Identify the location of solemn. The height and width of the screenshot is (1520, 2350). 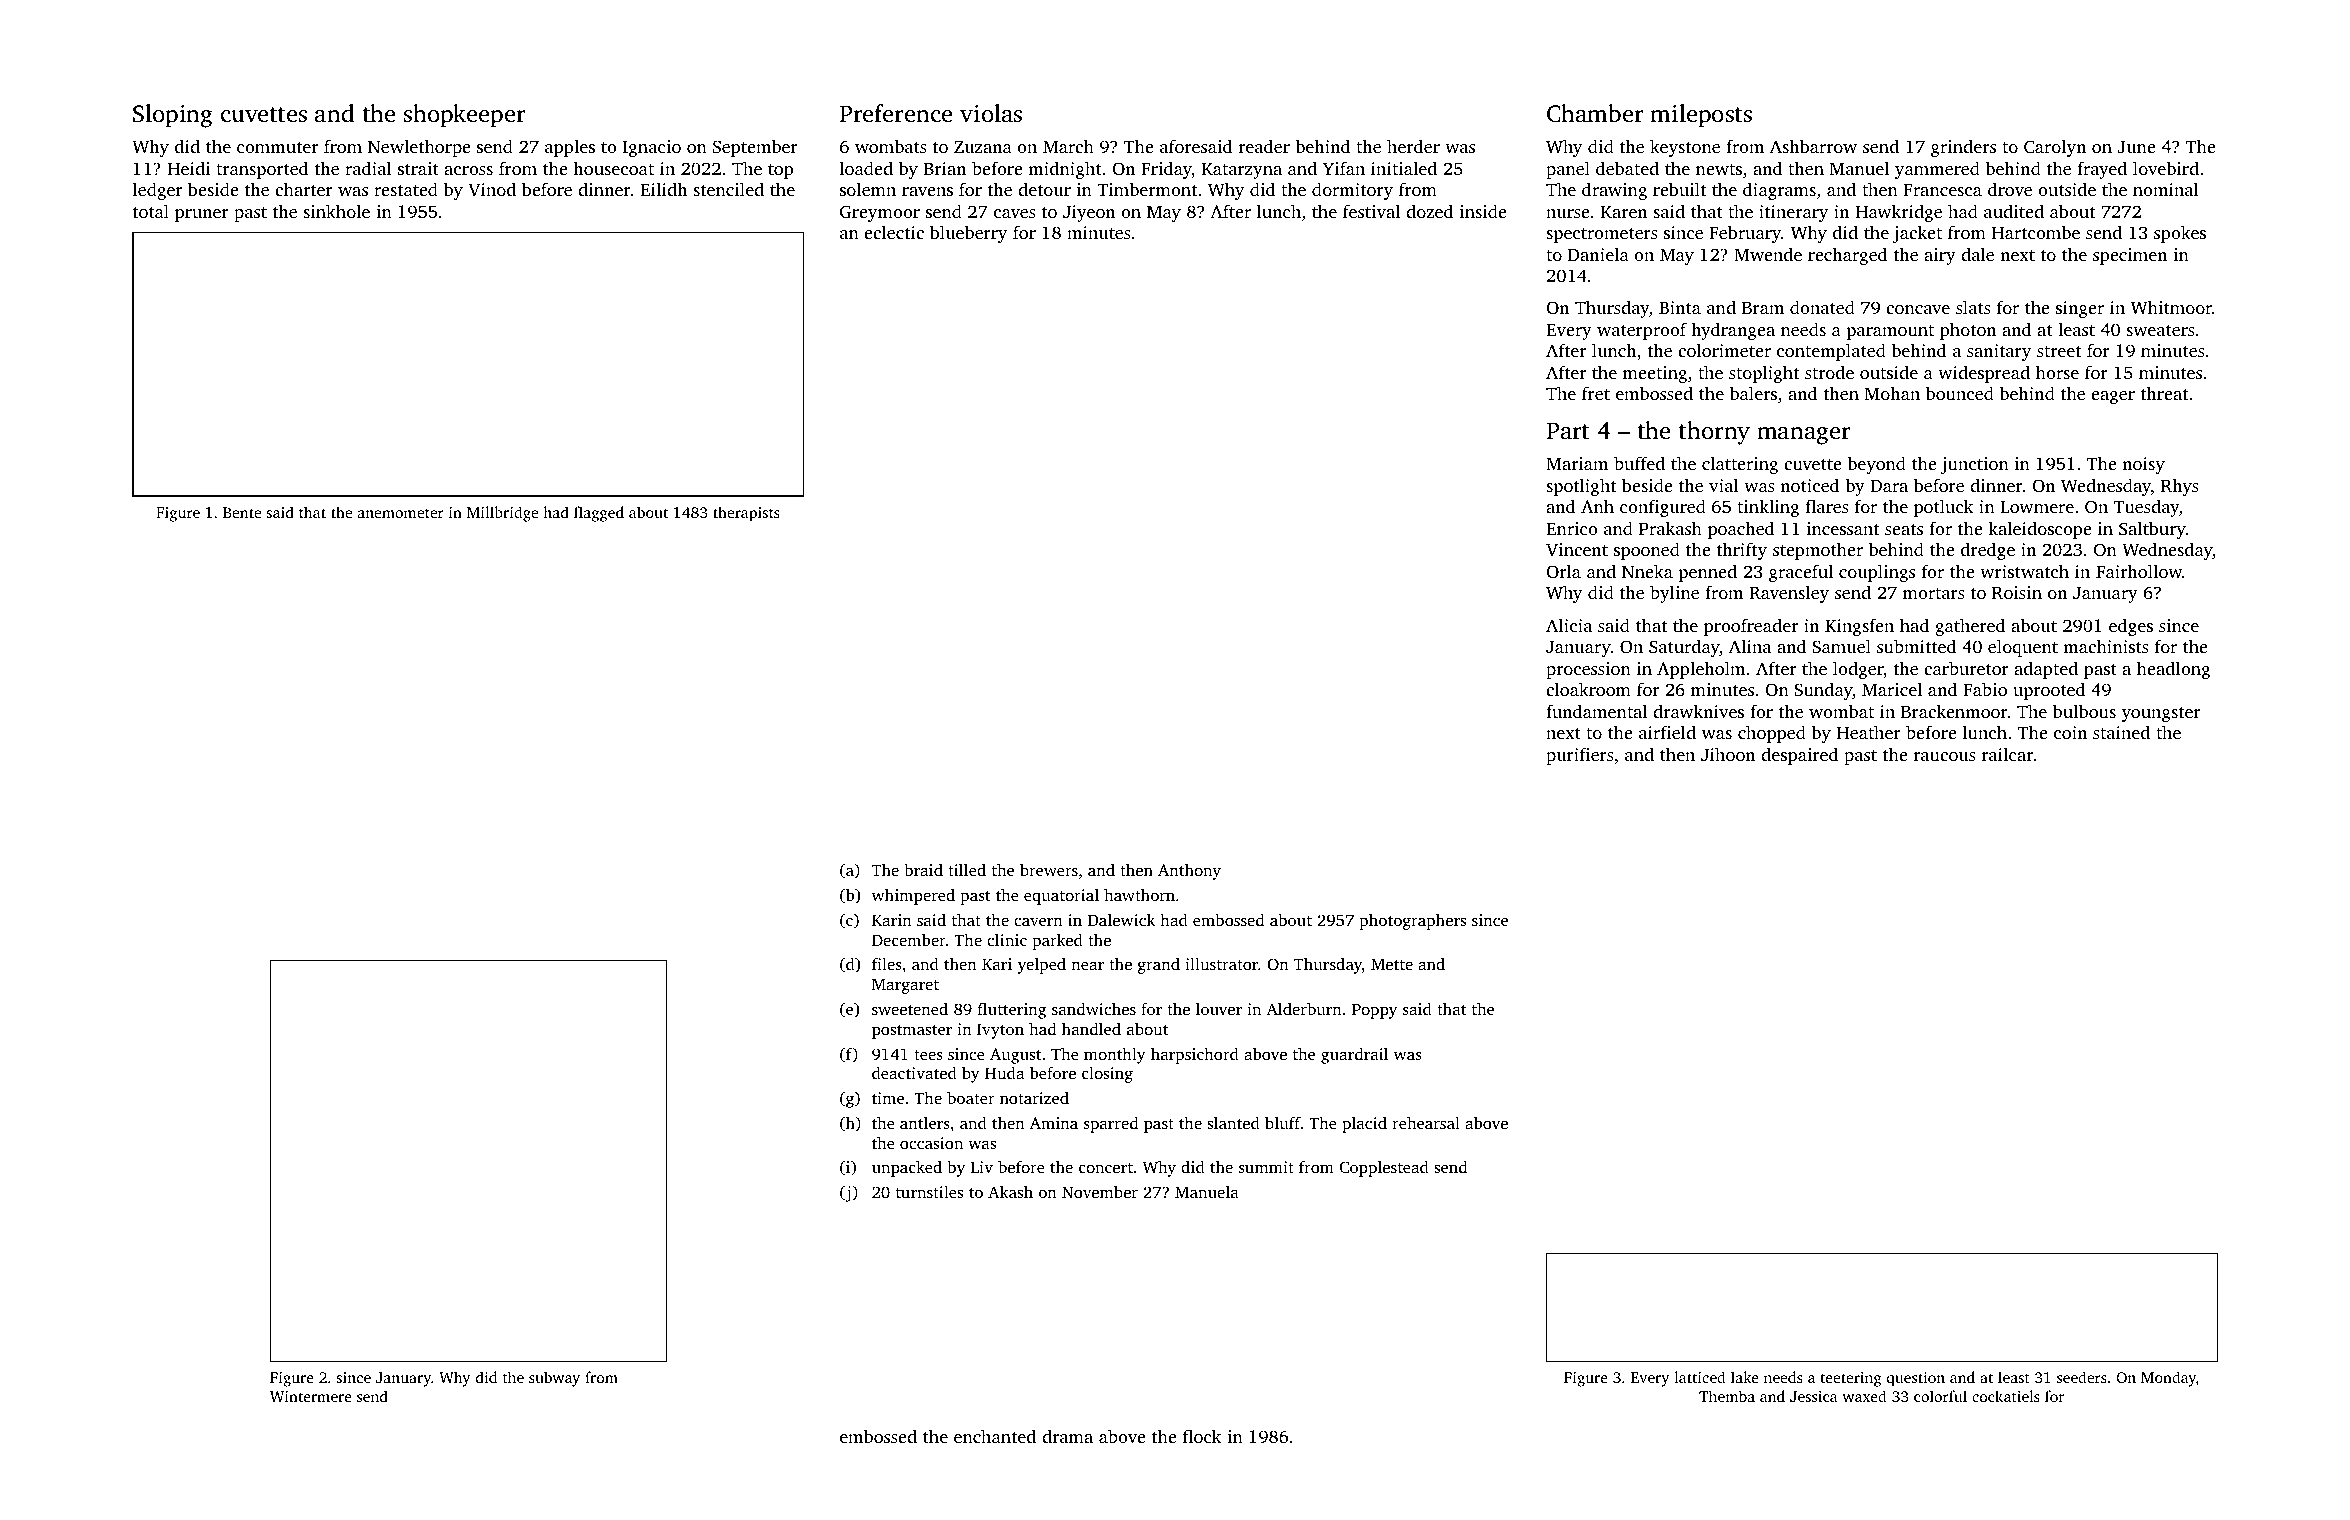
(868, 189).
